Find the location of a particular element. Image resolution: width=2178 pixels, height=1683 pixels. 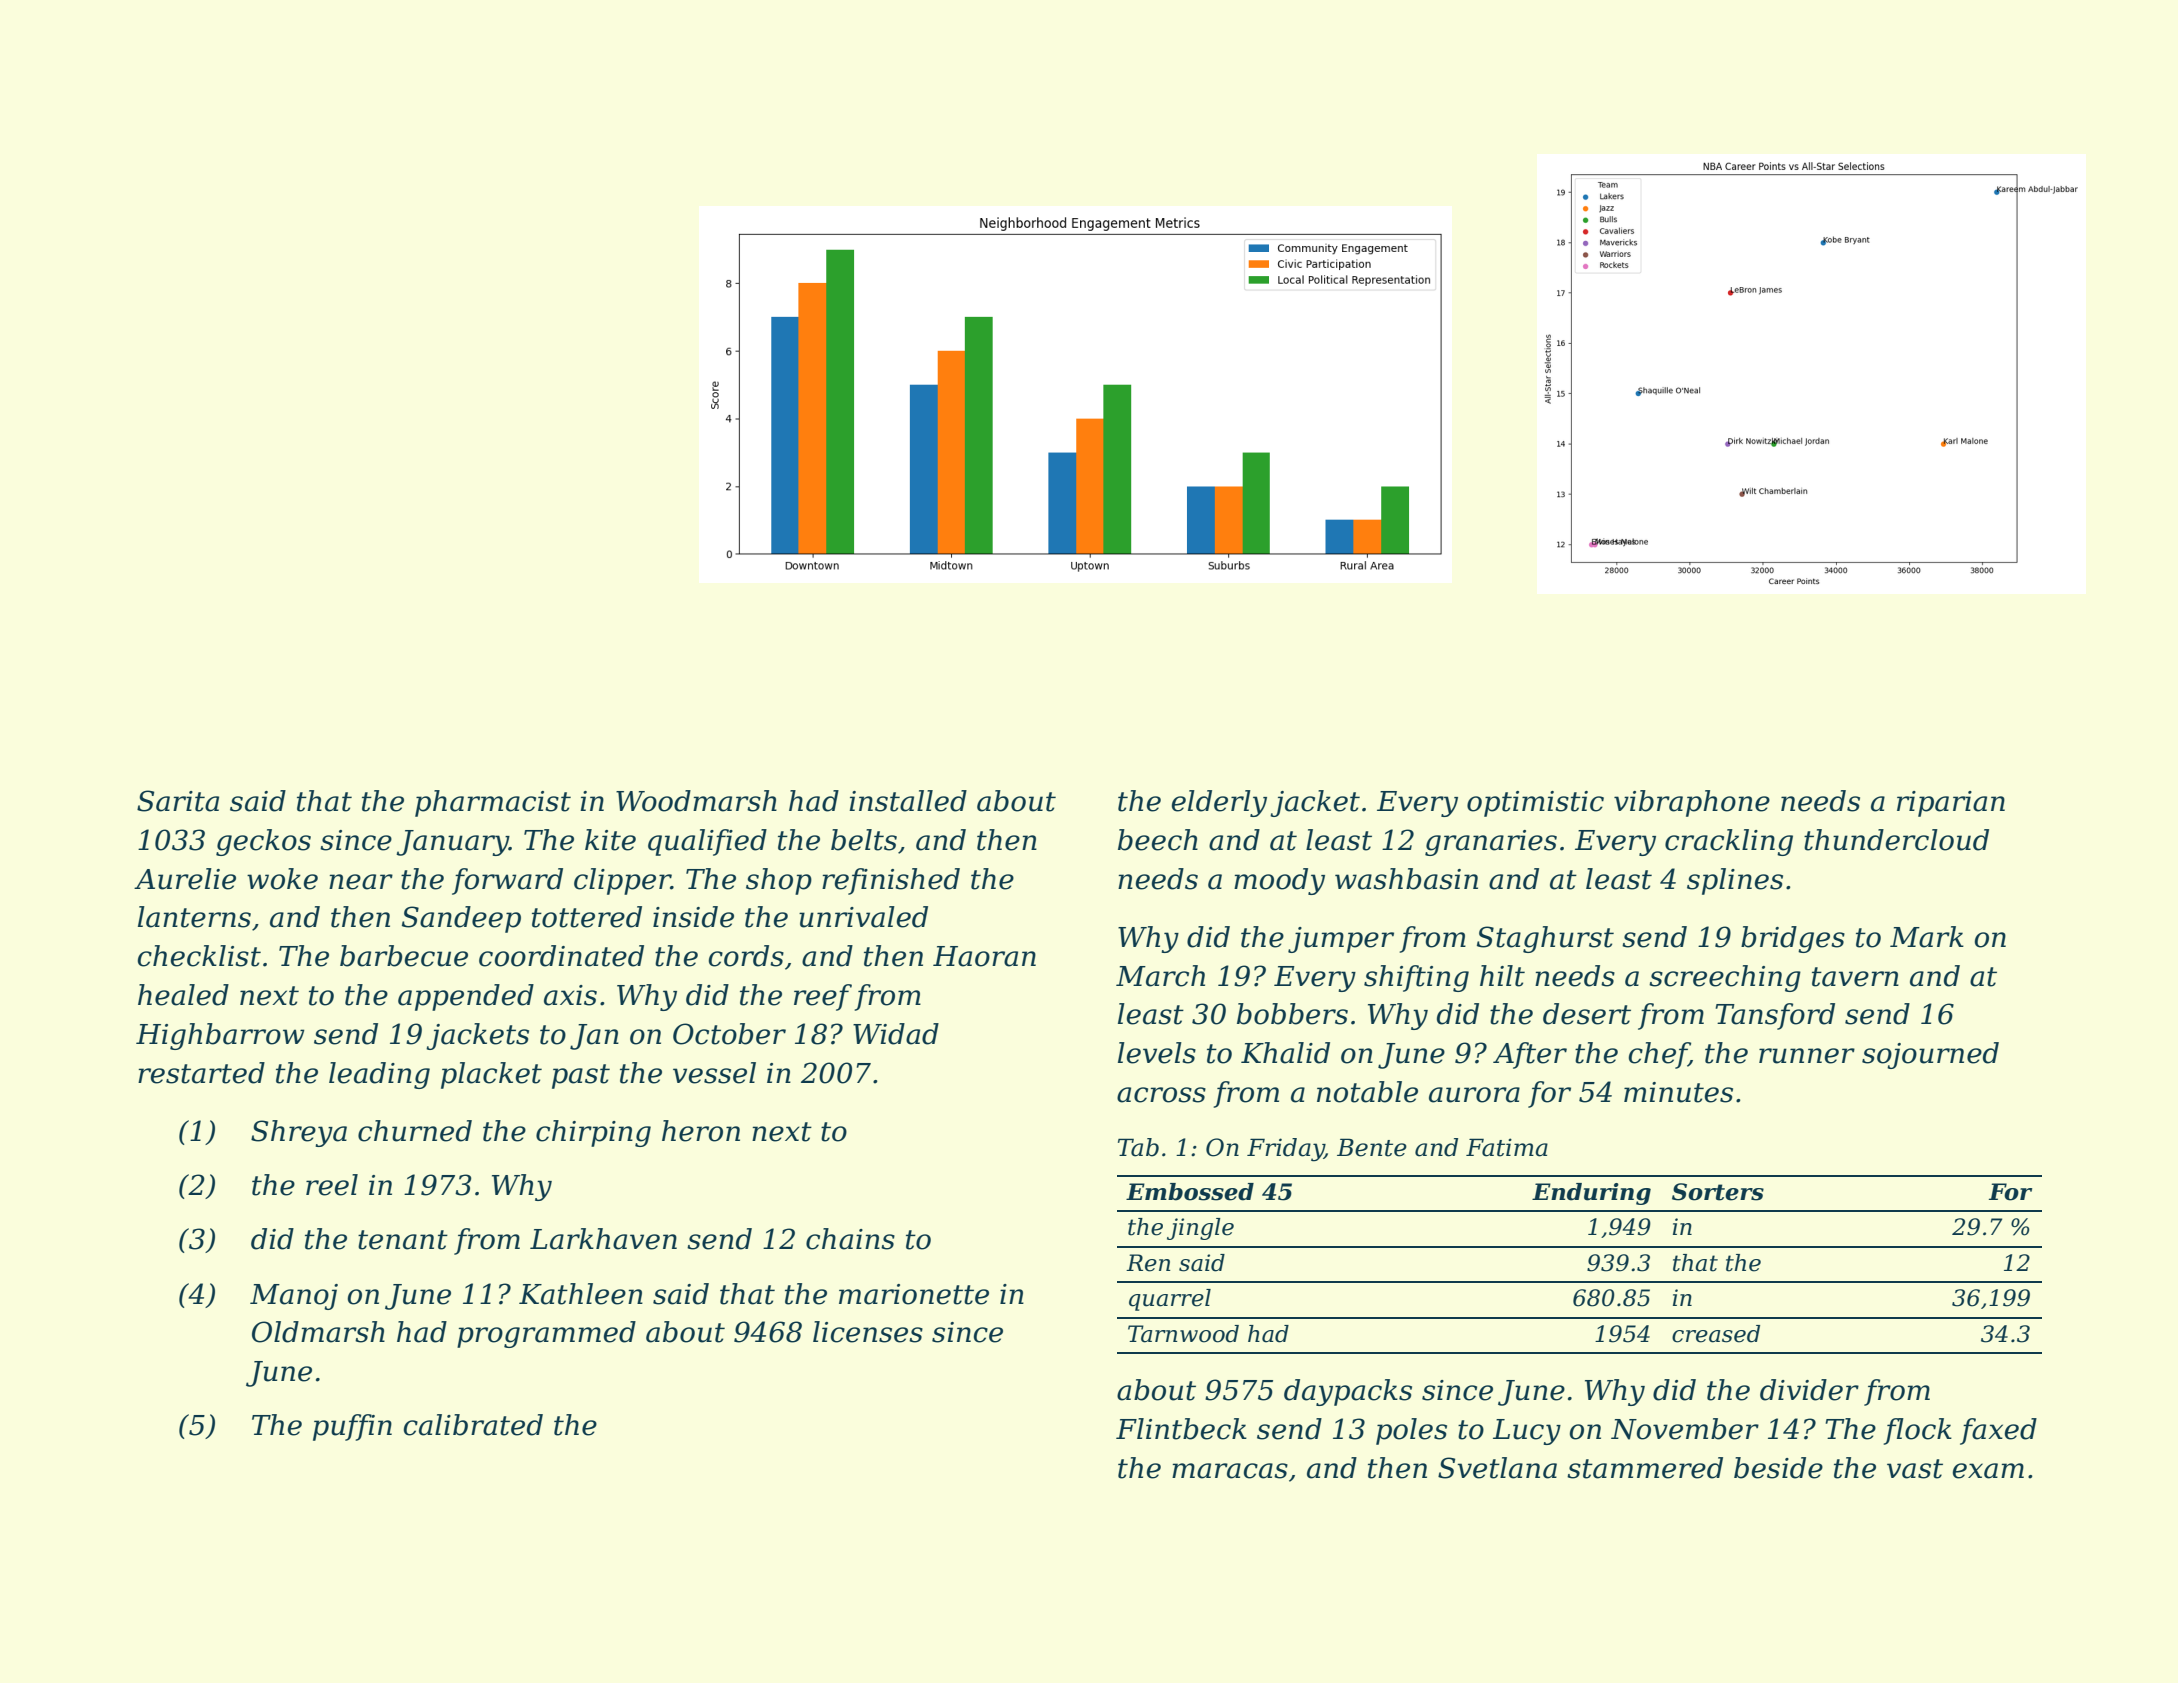

divider is located at coordinates (1809, 1390).
